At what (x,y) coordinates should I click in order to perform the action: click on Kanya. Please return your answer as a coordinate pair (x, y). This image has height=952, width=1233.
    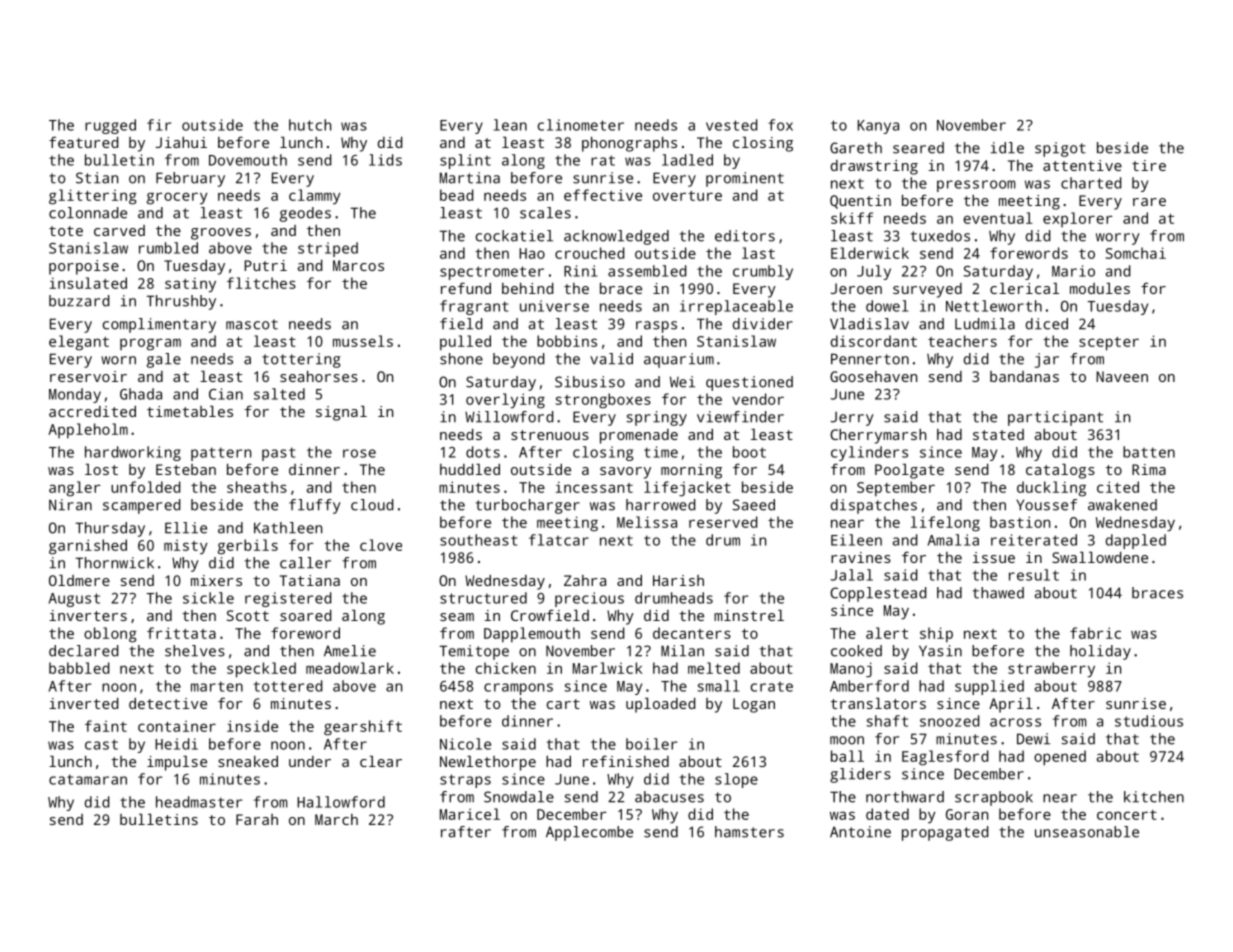
    Looking at the image, I should click on (878, 127).
